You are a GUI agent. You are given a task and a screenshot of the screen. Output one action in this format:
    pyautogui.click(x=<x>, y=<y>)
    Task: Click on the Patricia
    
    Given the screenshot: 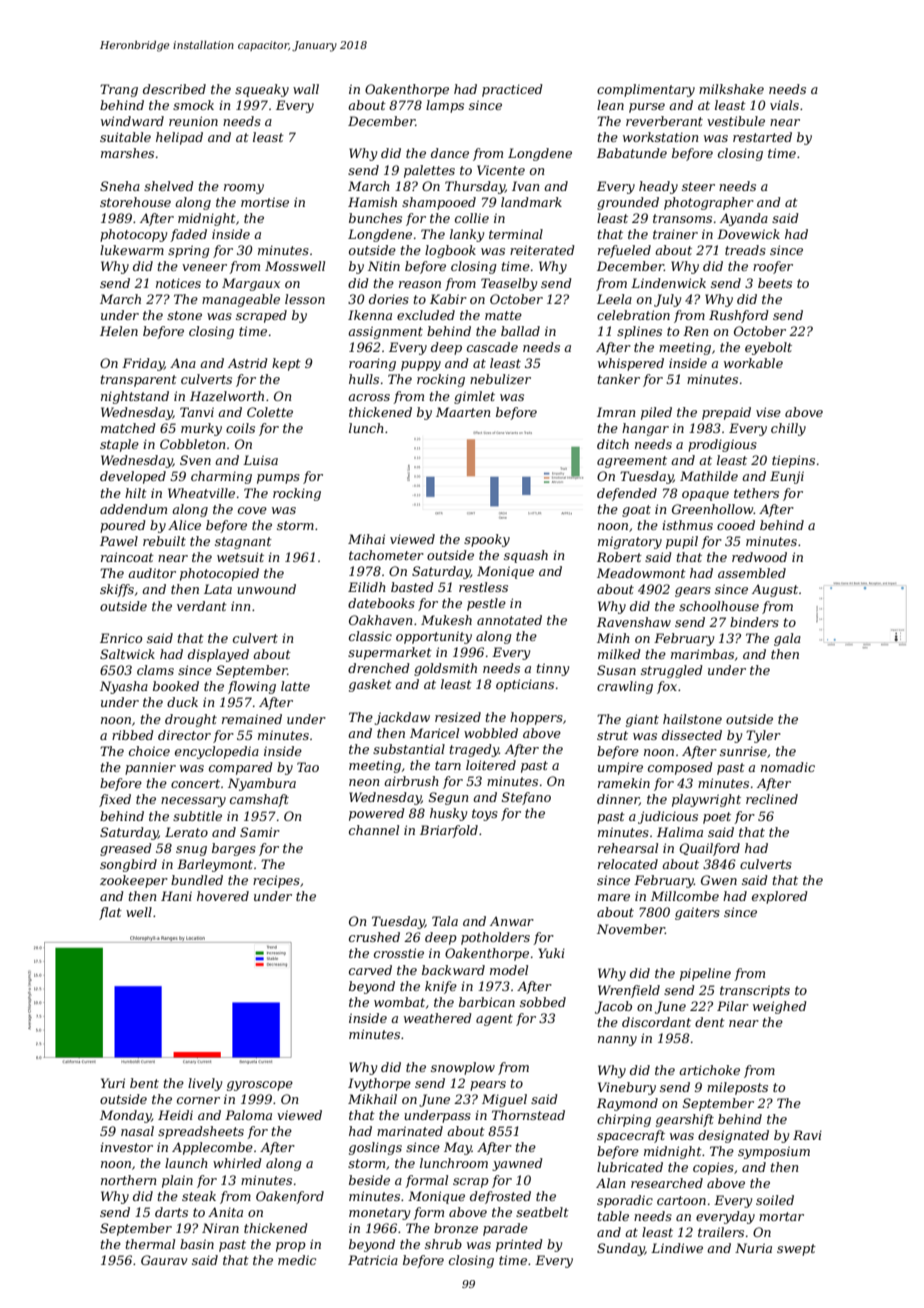 What is the action you would take?
    pyautogui.click(x=373, y=1260)
